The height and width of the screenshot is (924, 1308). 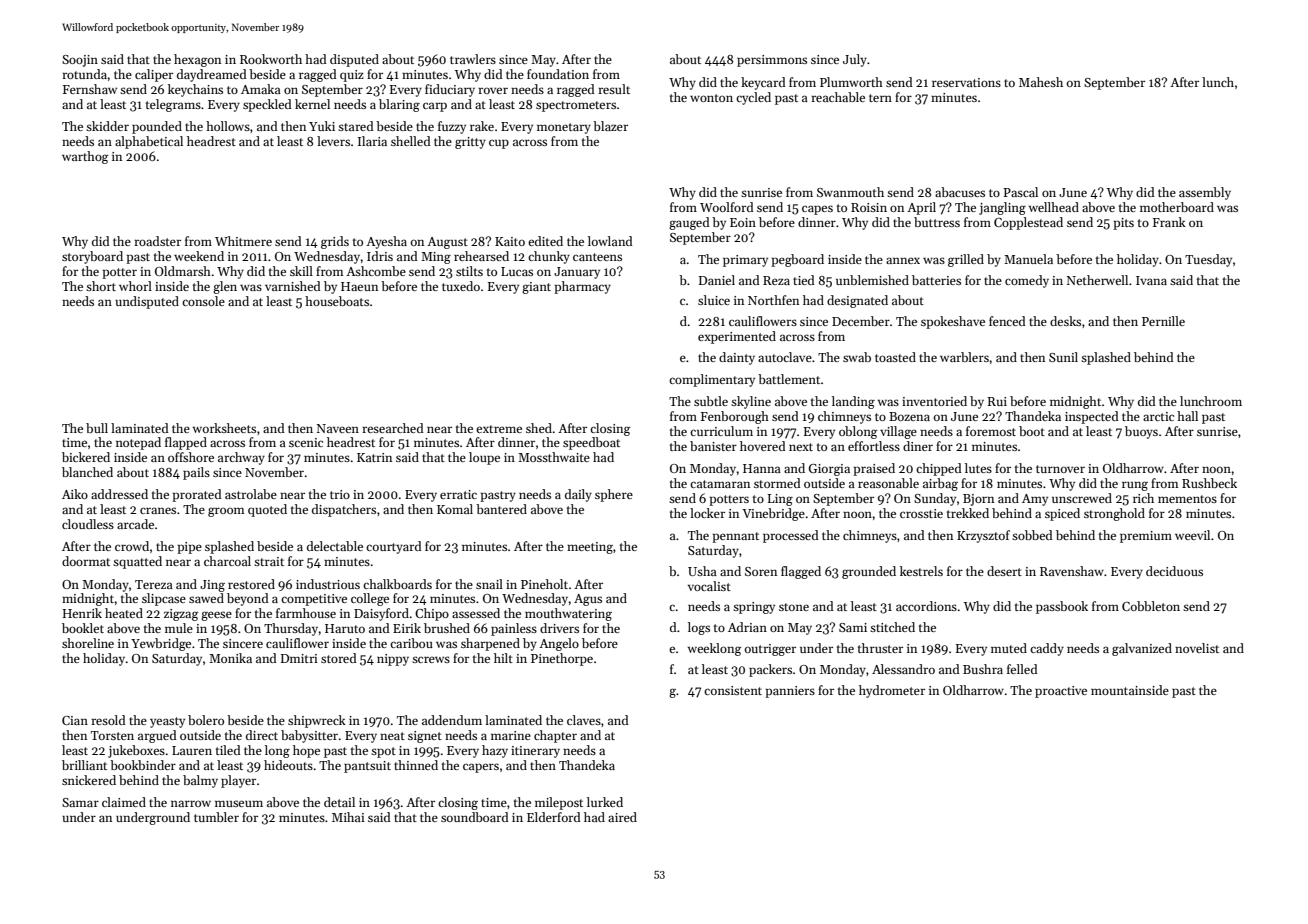 What do you see at coordinates (737, 337) in the screenshot?
I see `experimented` at bounding box center [737, 337].
